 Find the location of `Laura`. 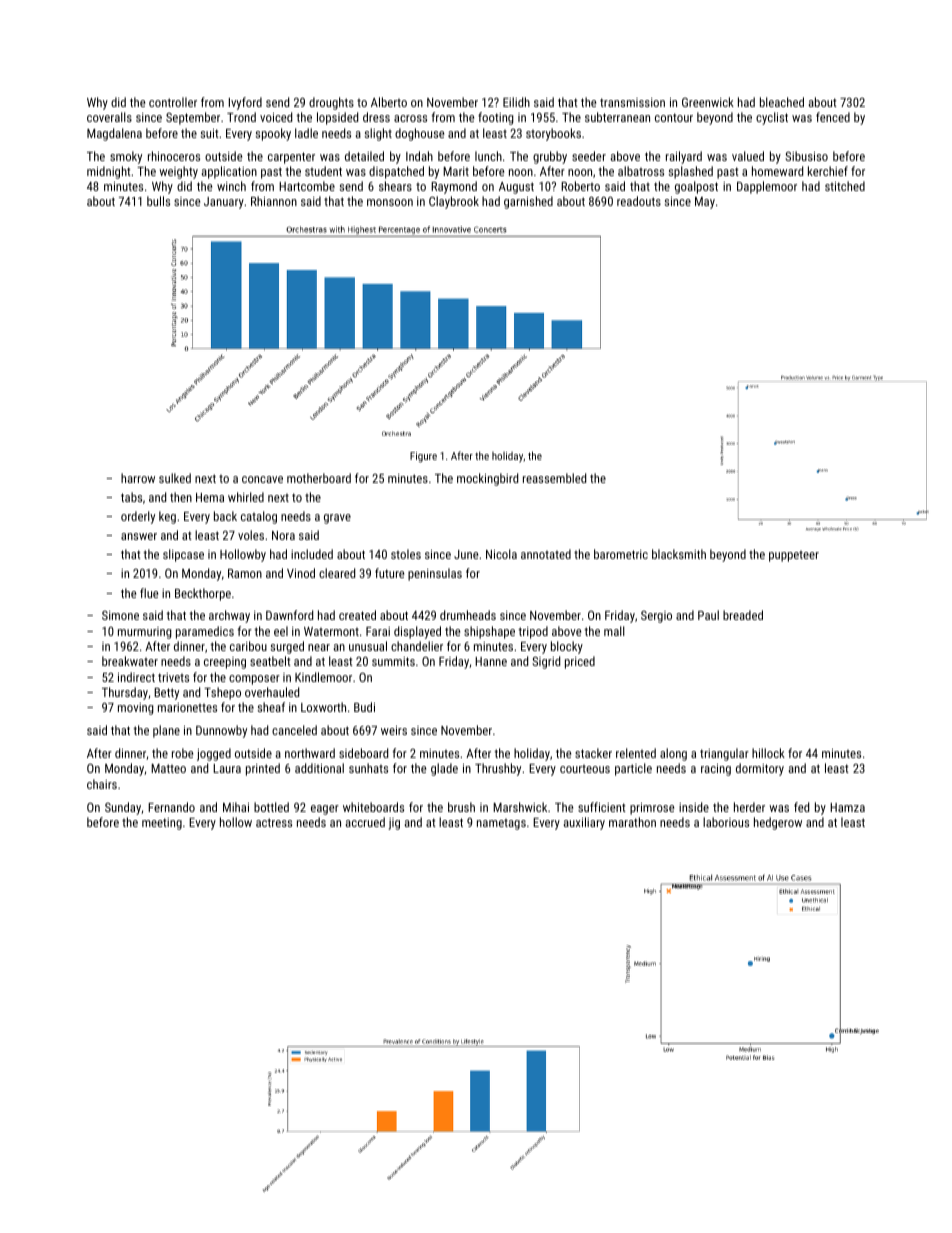

Laura is located at coordinates (227, 768).
